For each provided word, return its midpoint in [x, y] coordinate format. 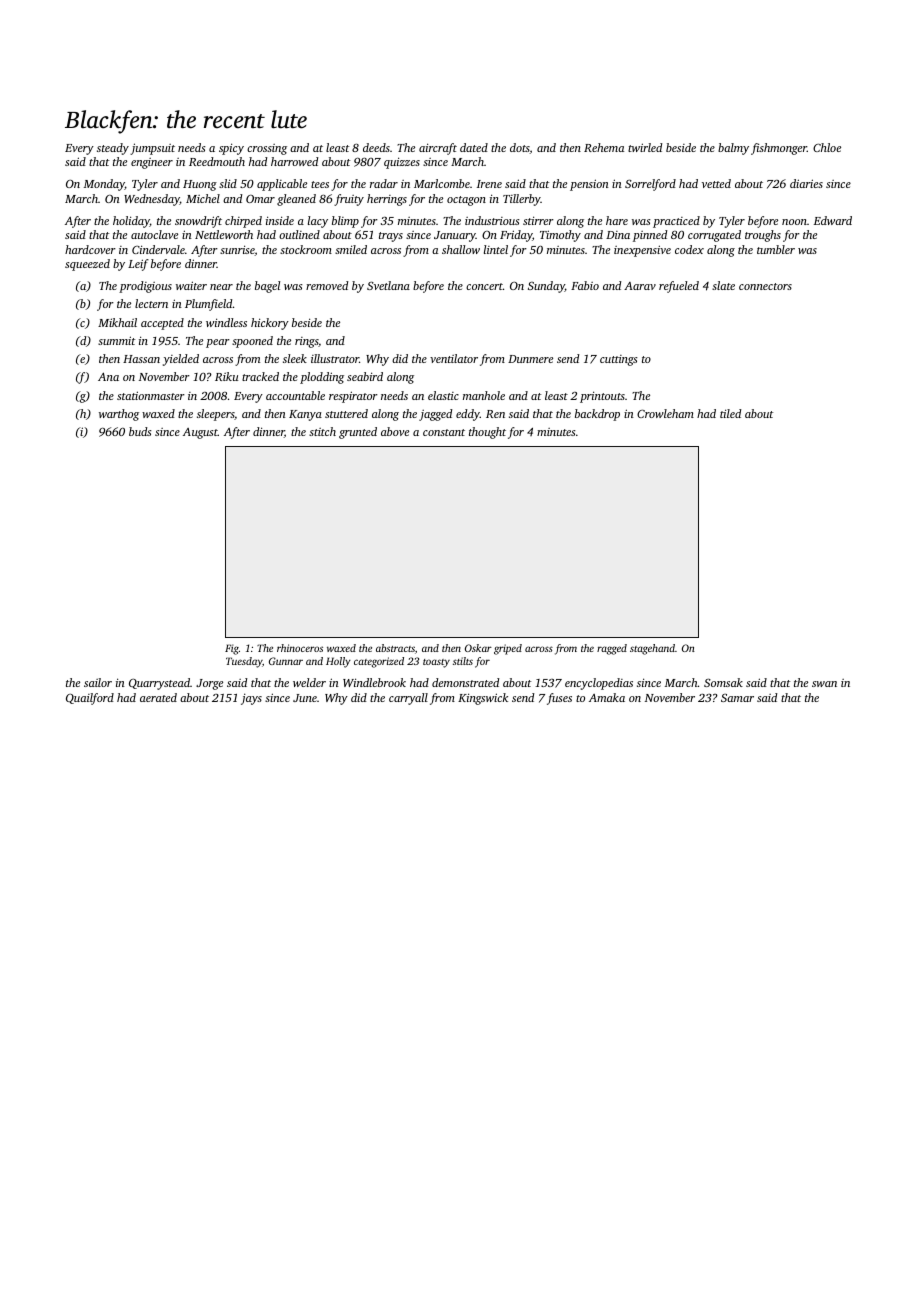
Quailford [90, 699]
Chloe [827, 147]
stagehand [652, 649]
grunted [358, 433]
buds [140, 431]
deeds [376, 147]
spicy [231, 149]
